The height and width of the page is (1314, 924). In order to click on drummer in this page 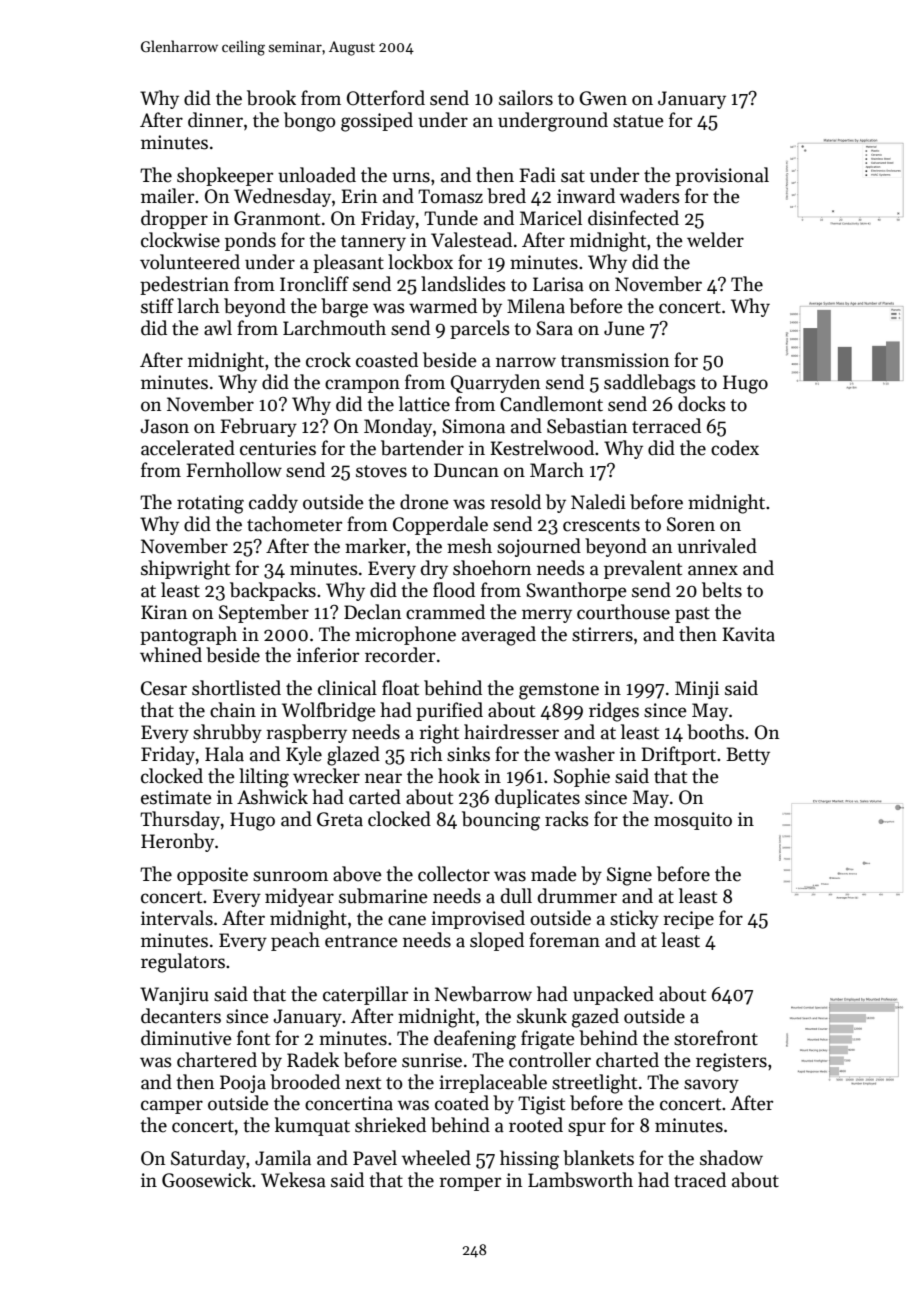, I will do `click(577, 896)`.
